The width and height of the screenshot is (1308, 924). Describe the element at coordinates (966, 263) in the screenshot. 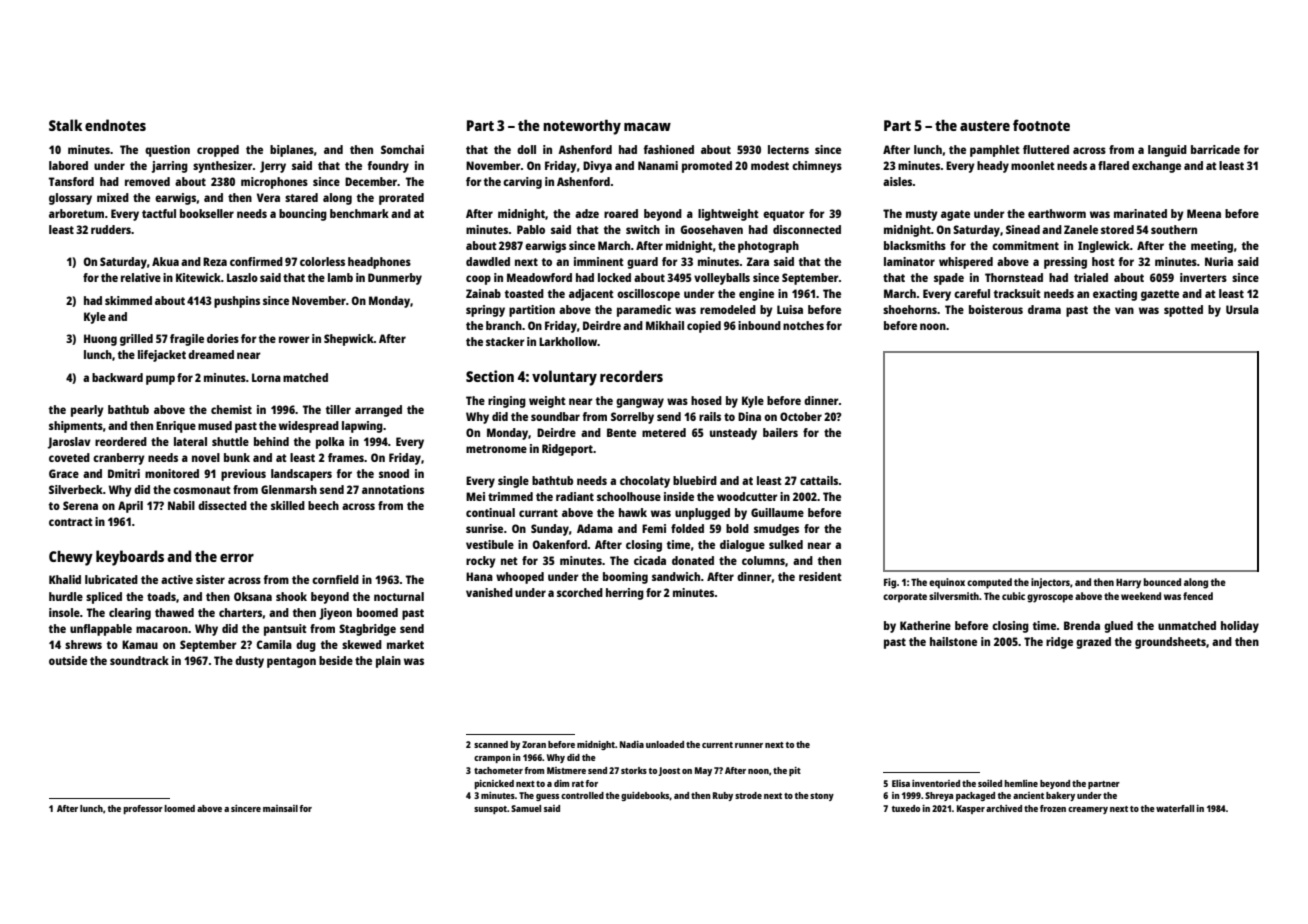

I see `whispered` at that location.
